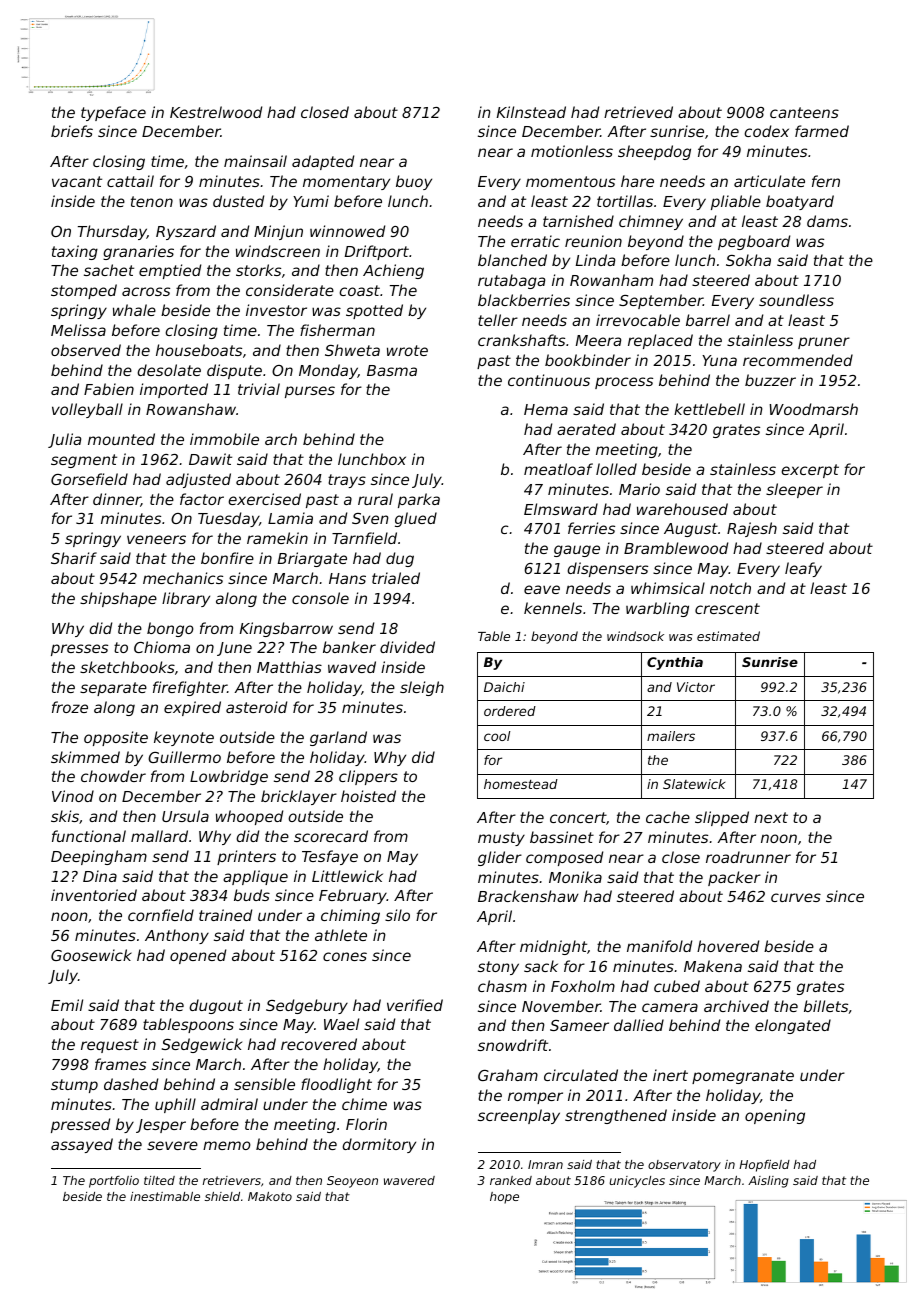 This screenshot has height=1308, width=924. Describe the element at coordinates (77, 181) in the screenshot. I see `vacant` at that location.
